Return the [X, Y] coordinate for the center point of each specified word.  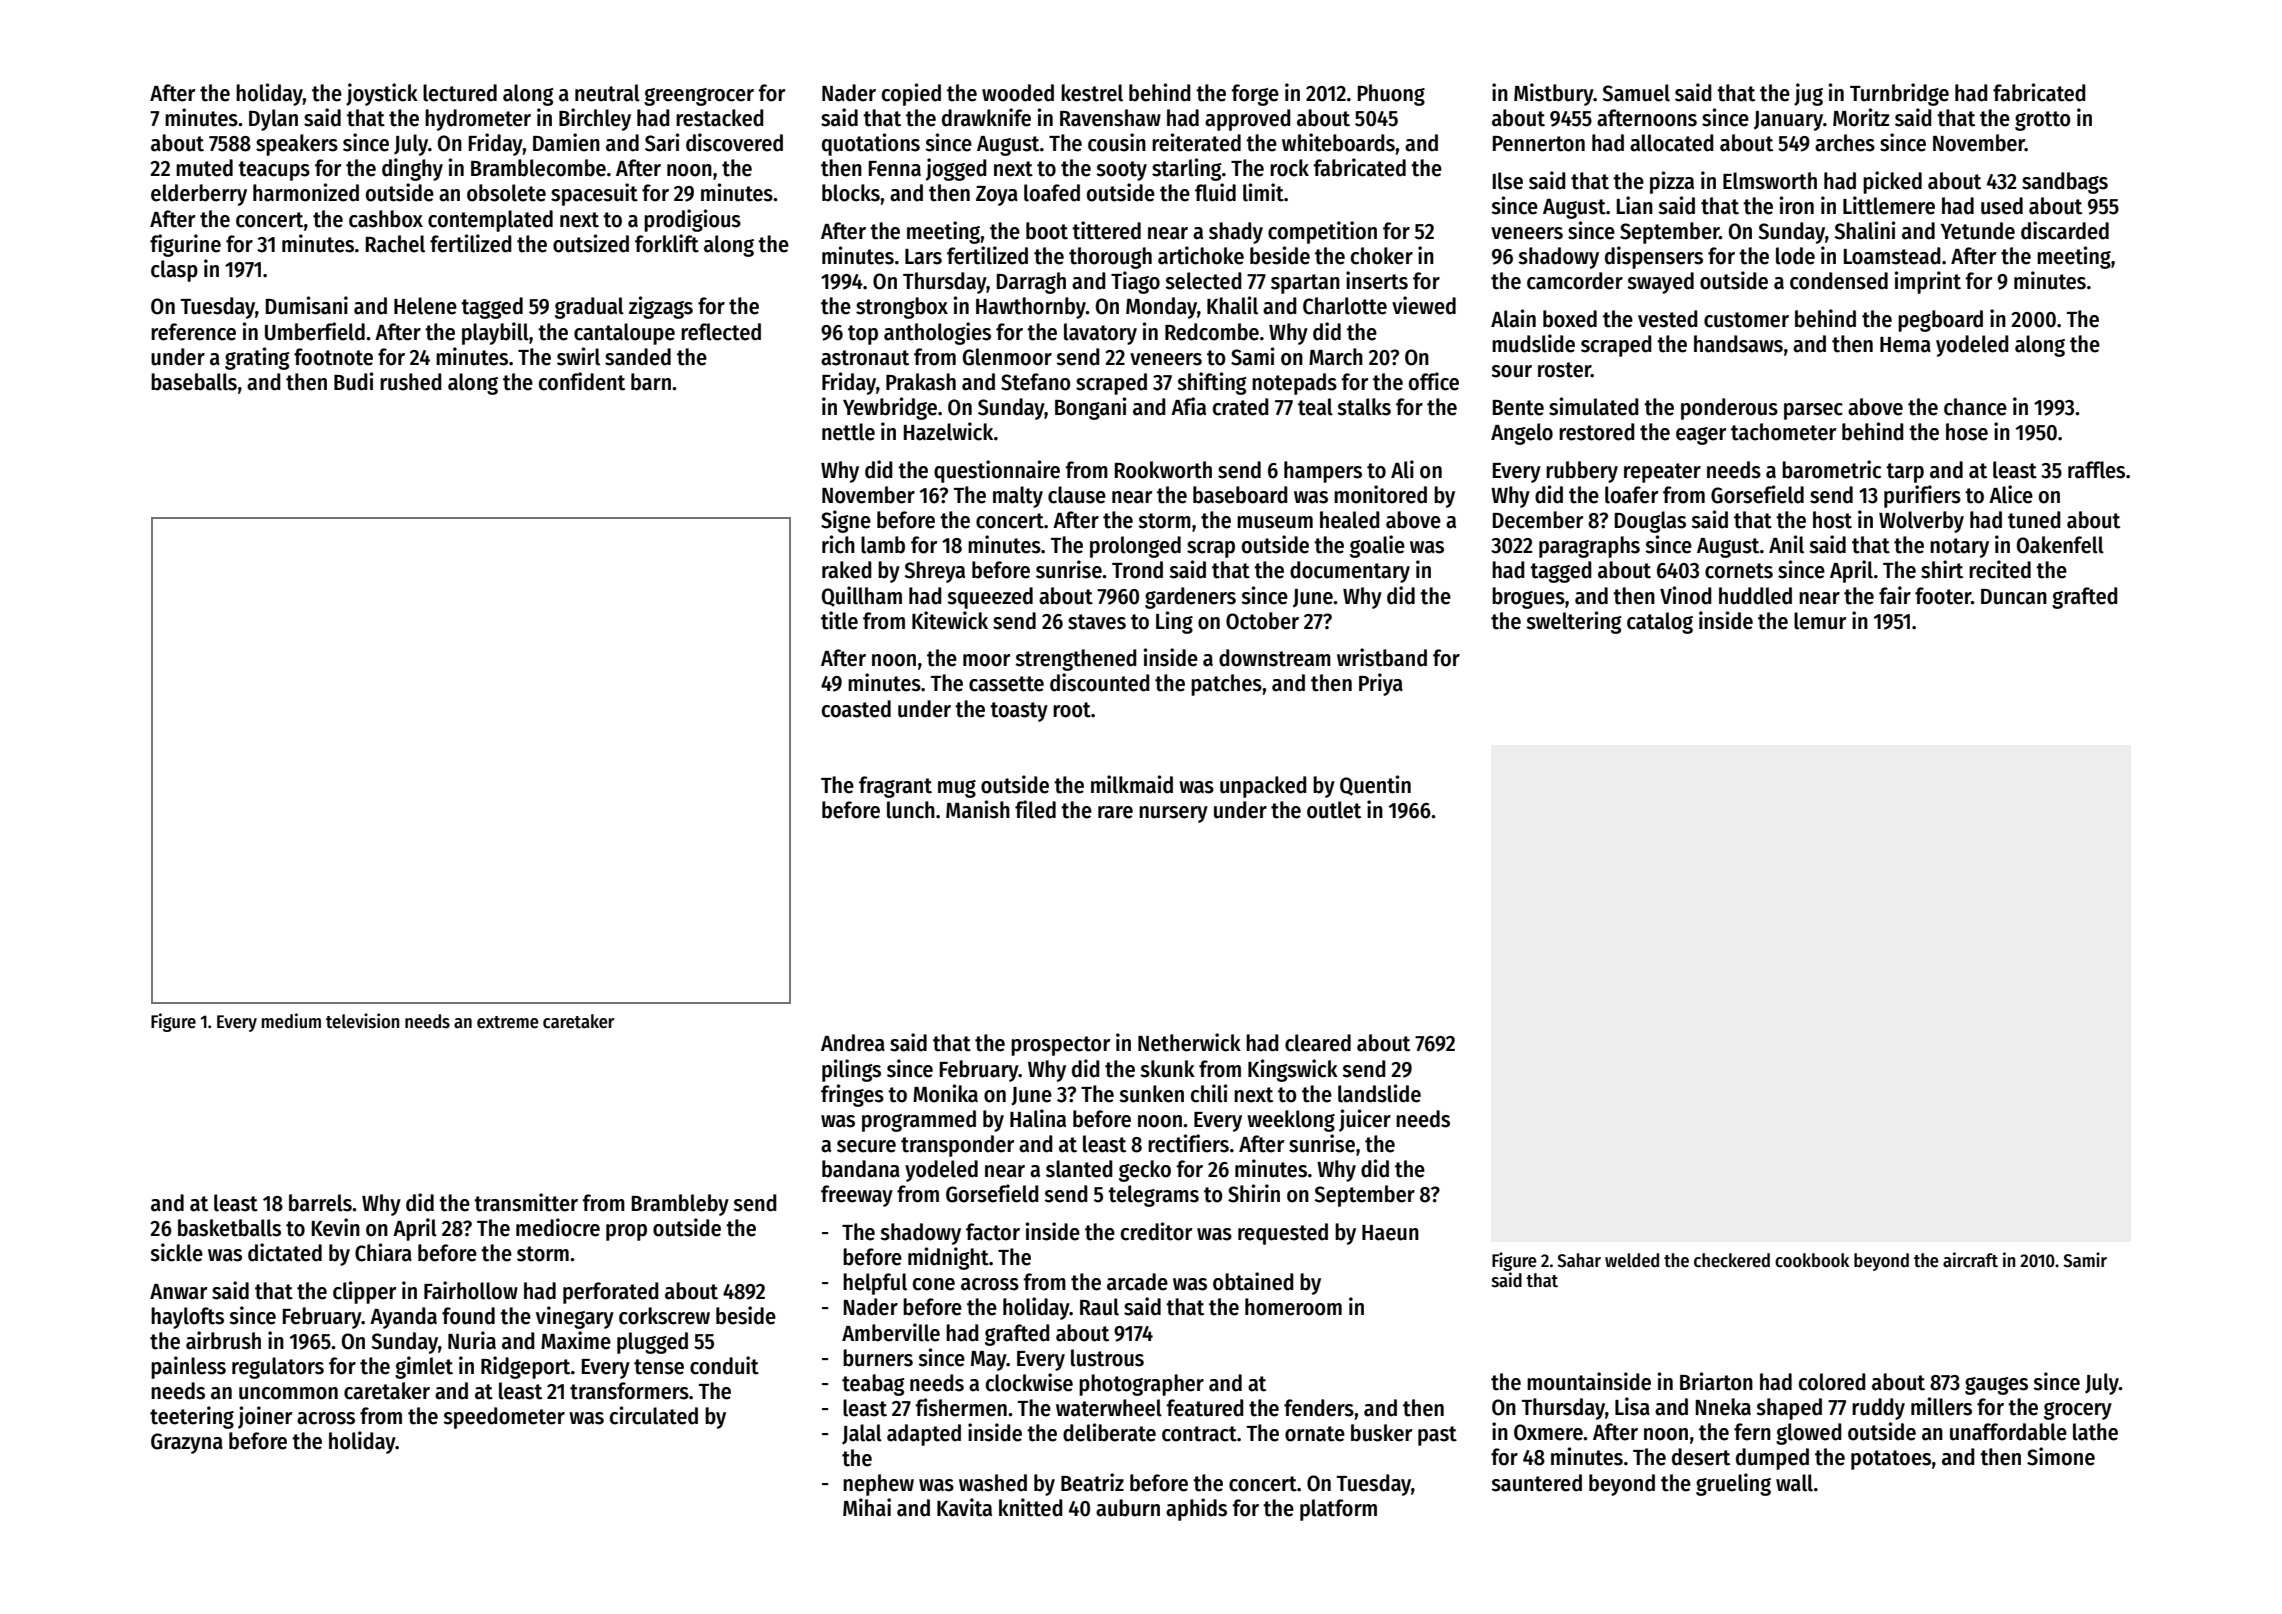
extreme [508, 1022]
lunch [911, 810]
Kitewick [950, 620]
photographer [1141, 1385]
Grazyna [187, 1443]
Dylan [273, 120]
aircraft [1970, 1260]
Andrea [853, 1043]
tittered [1106, 230]
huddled [1755, 596]
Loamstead [1892, 256]
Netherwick [1189, 1042]
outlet [1334, 810]
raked [847, 570]
